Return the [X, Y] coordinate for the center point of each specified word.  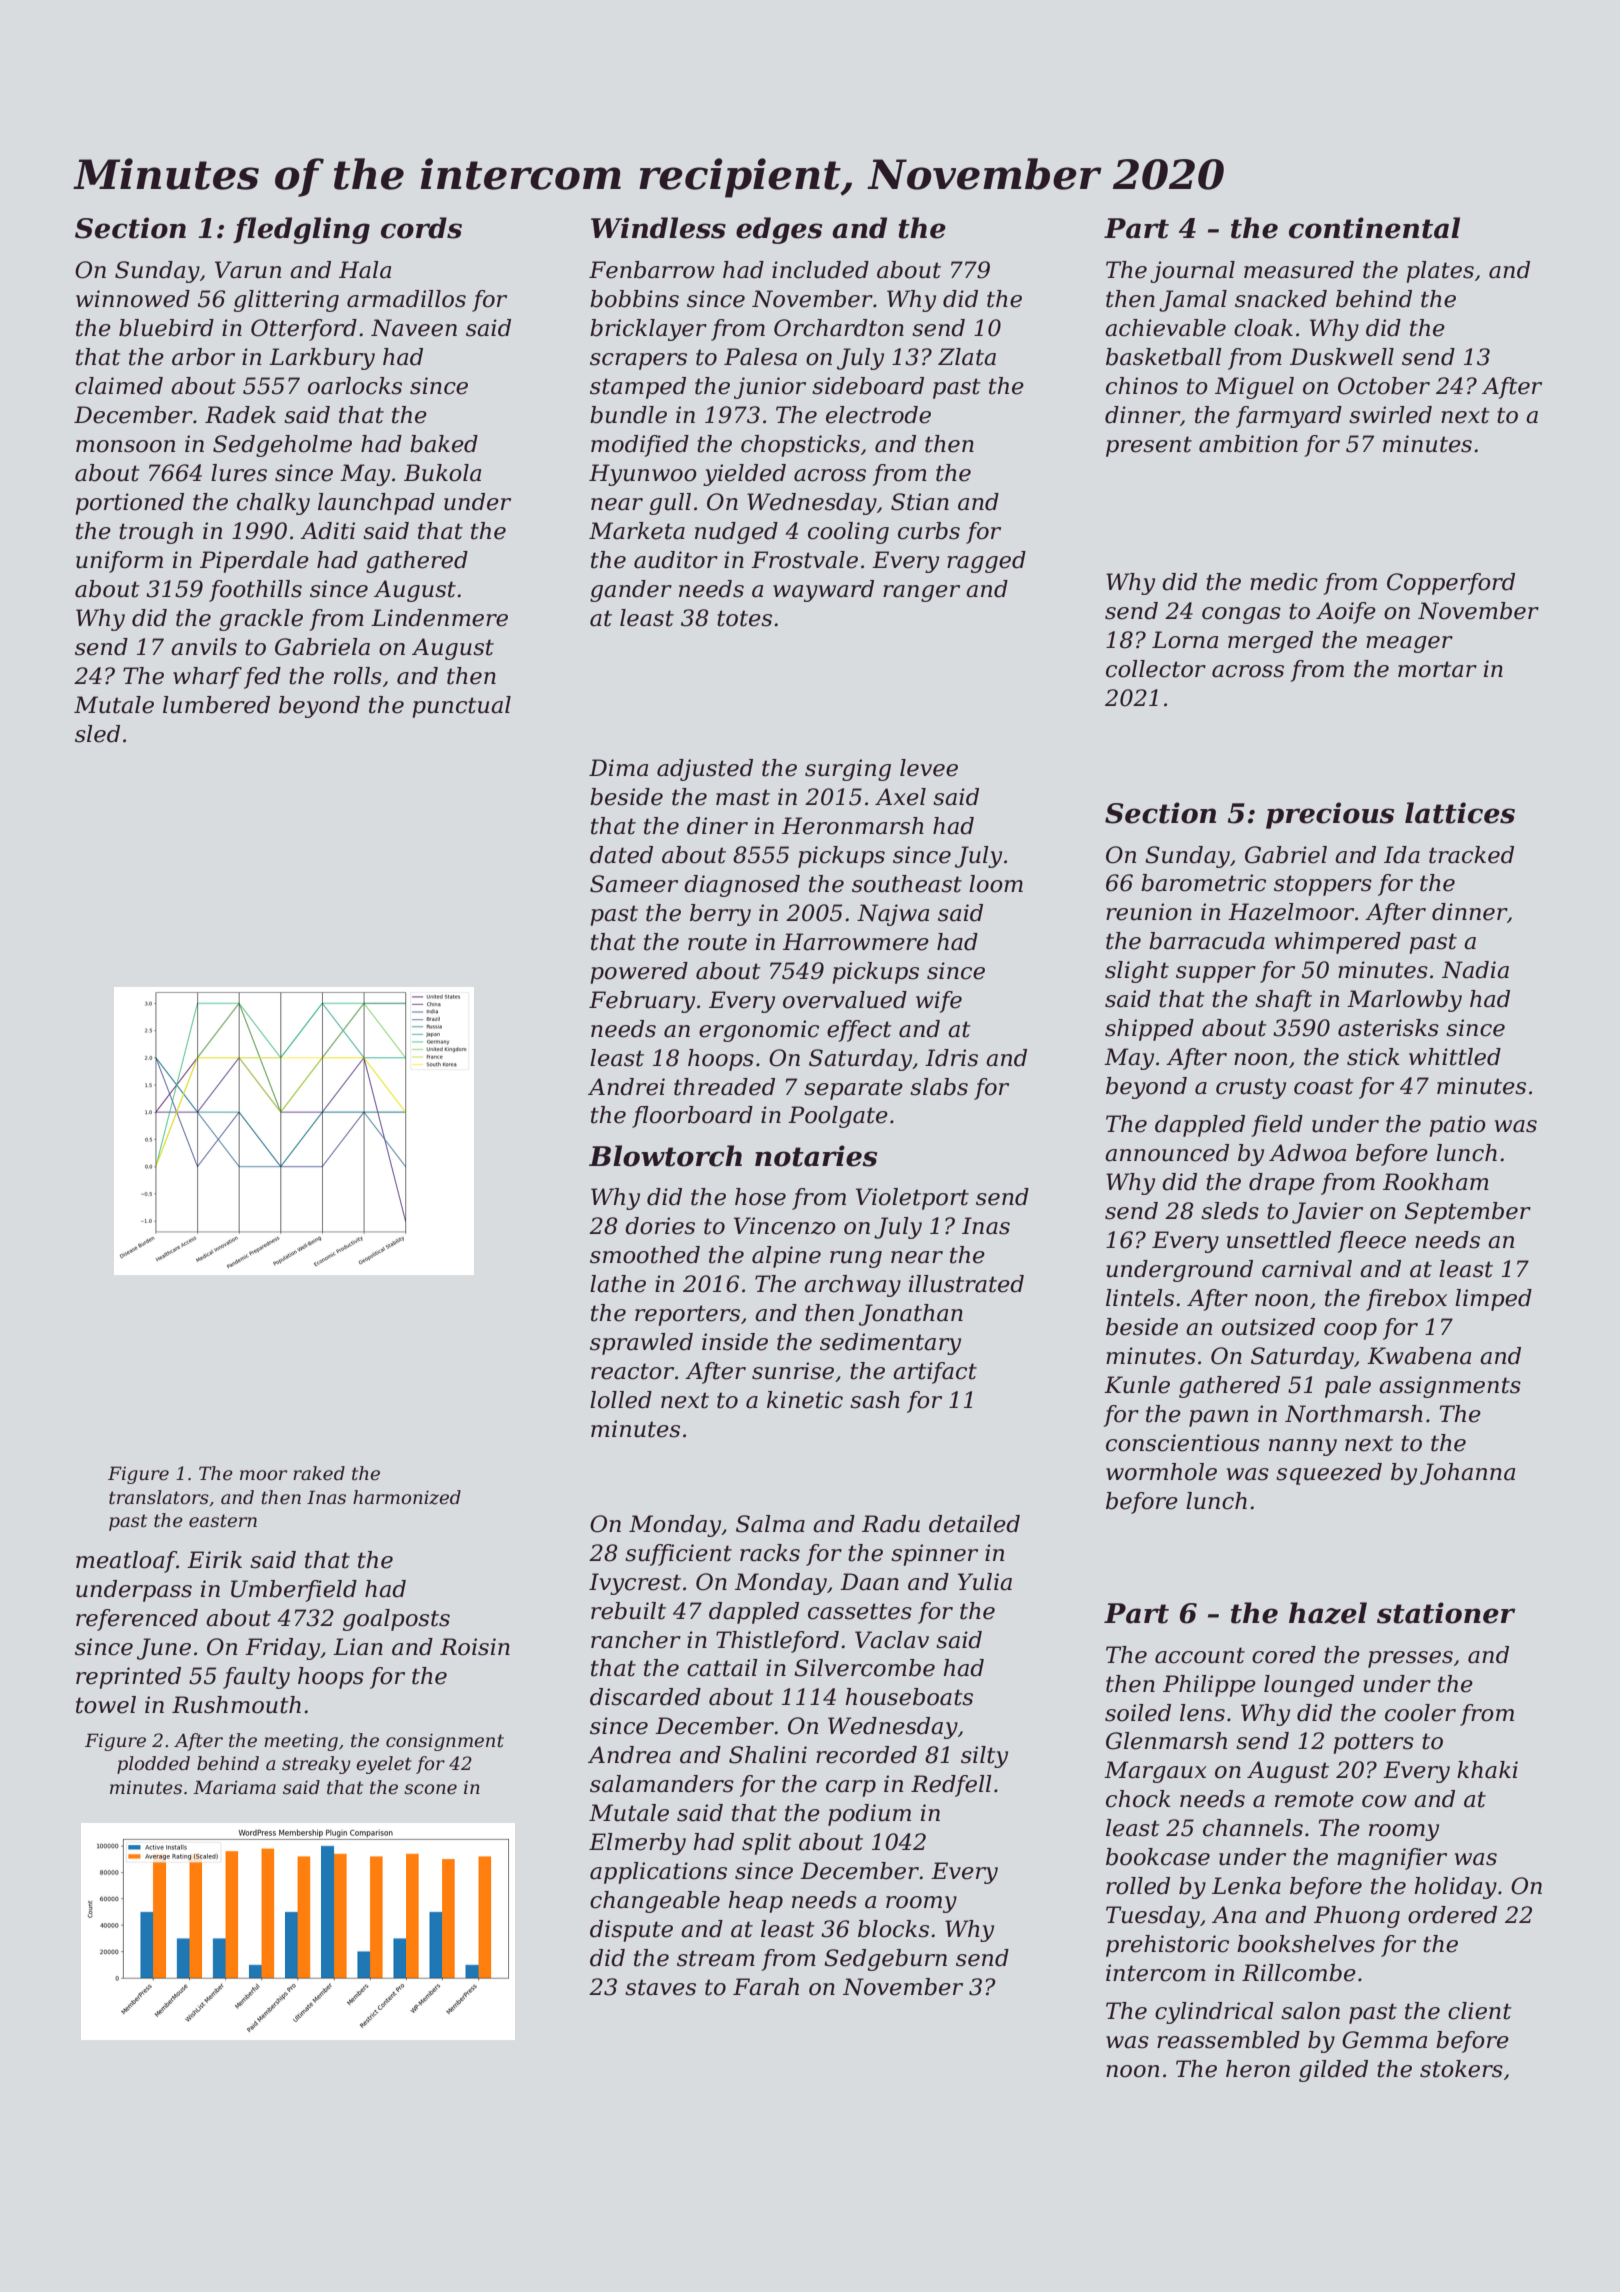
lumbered [216, 705]
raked [319, 1473]
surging [848, 770]
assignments [1450, 1387]
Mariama [234, 1787]
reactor [632, 1371]
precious [1330, 815]
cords [421, 228]
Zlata [967, 357]
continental [1374, 228]
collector [1156, 669]
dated [621, 855]
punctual [462, 707]
